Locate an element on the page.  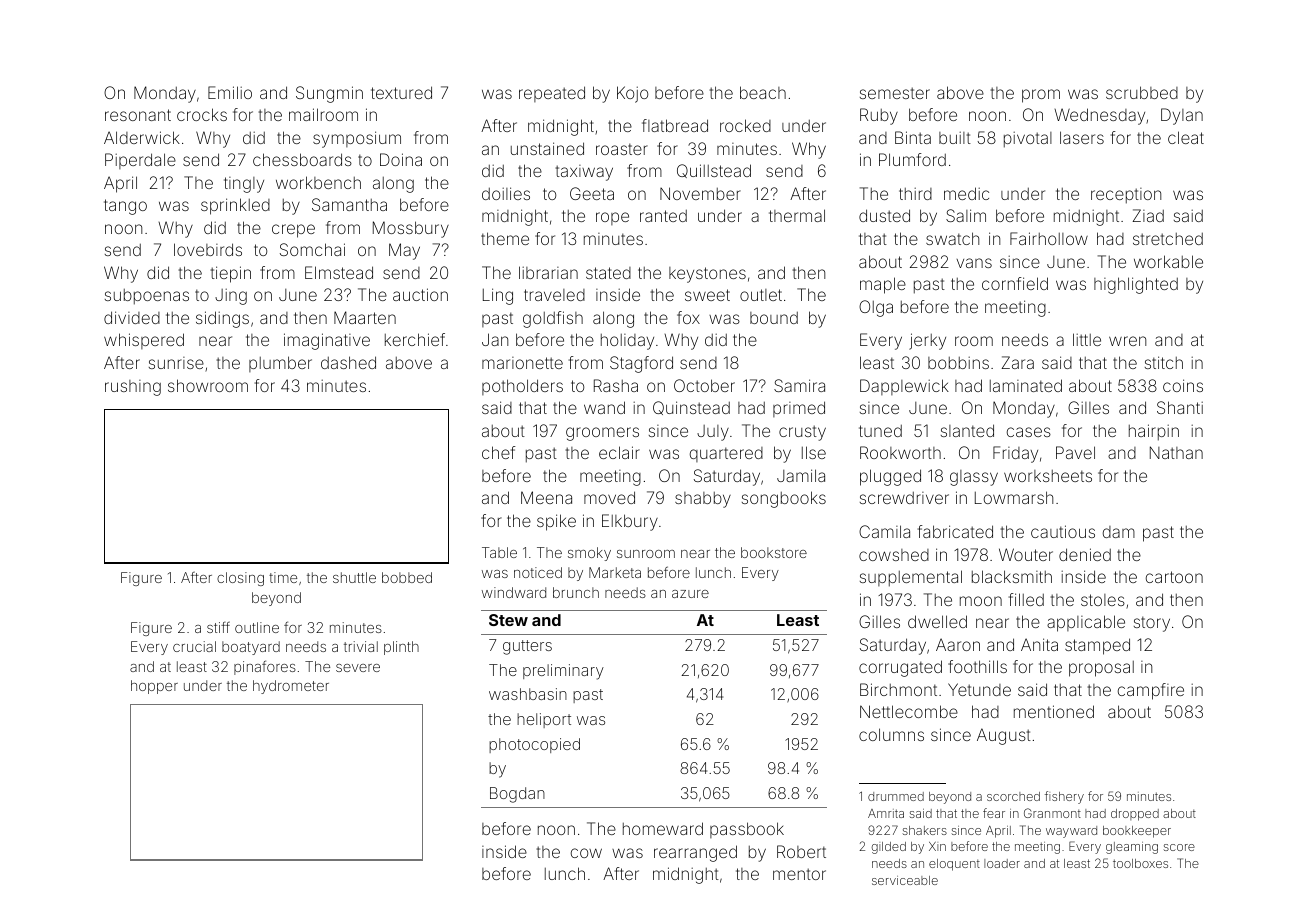
toolboxes is located at coordinates (1140, 863).
